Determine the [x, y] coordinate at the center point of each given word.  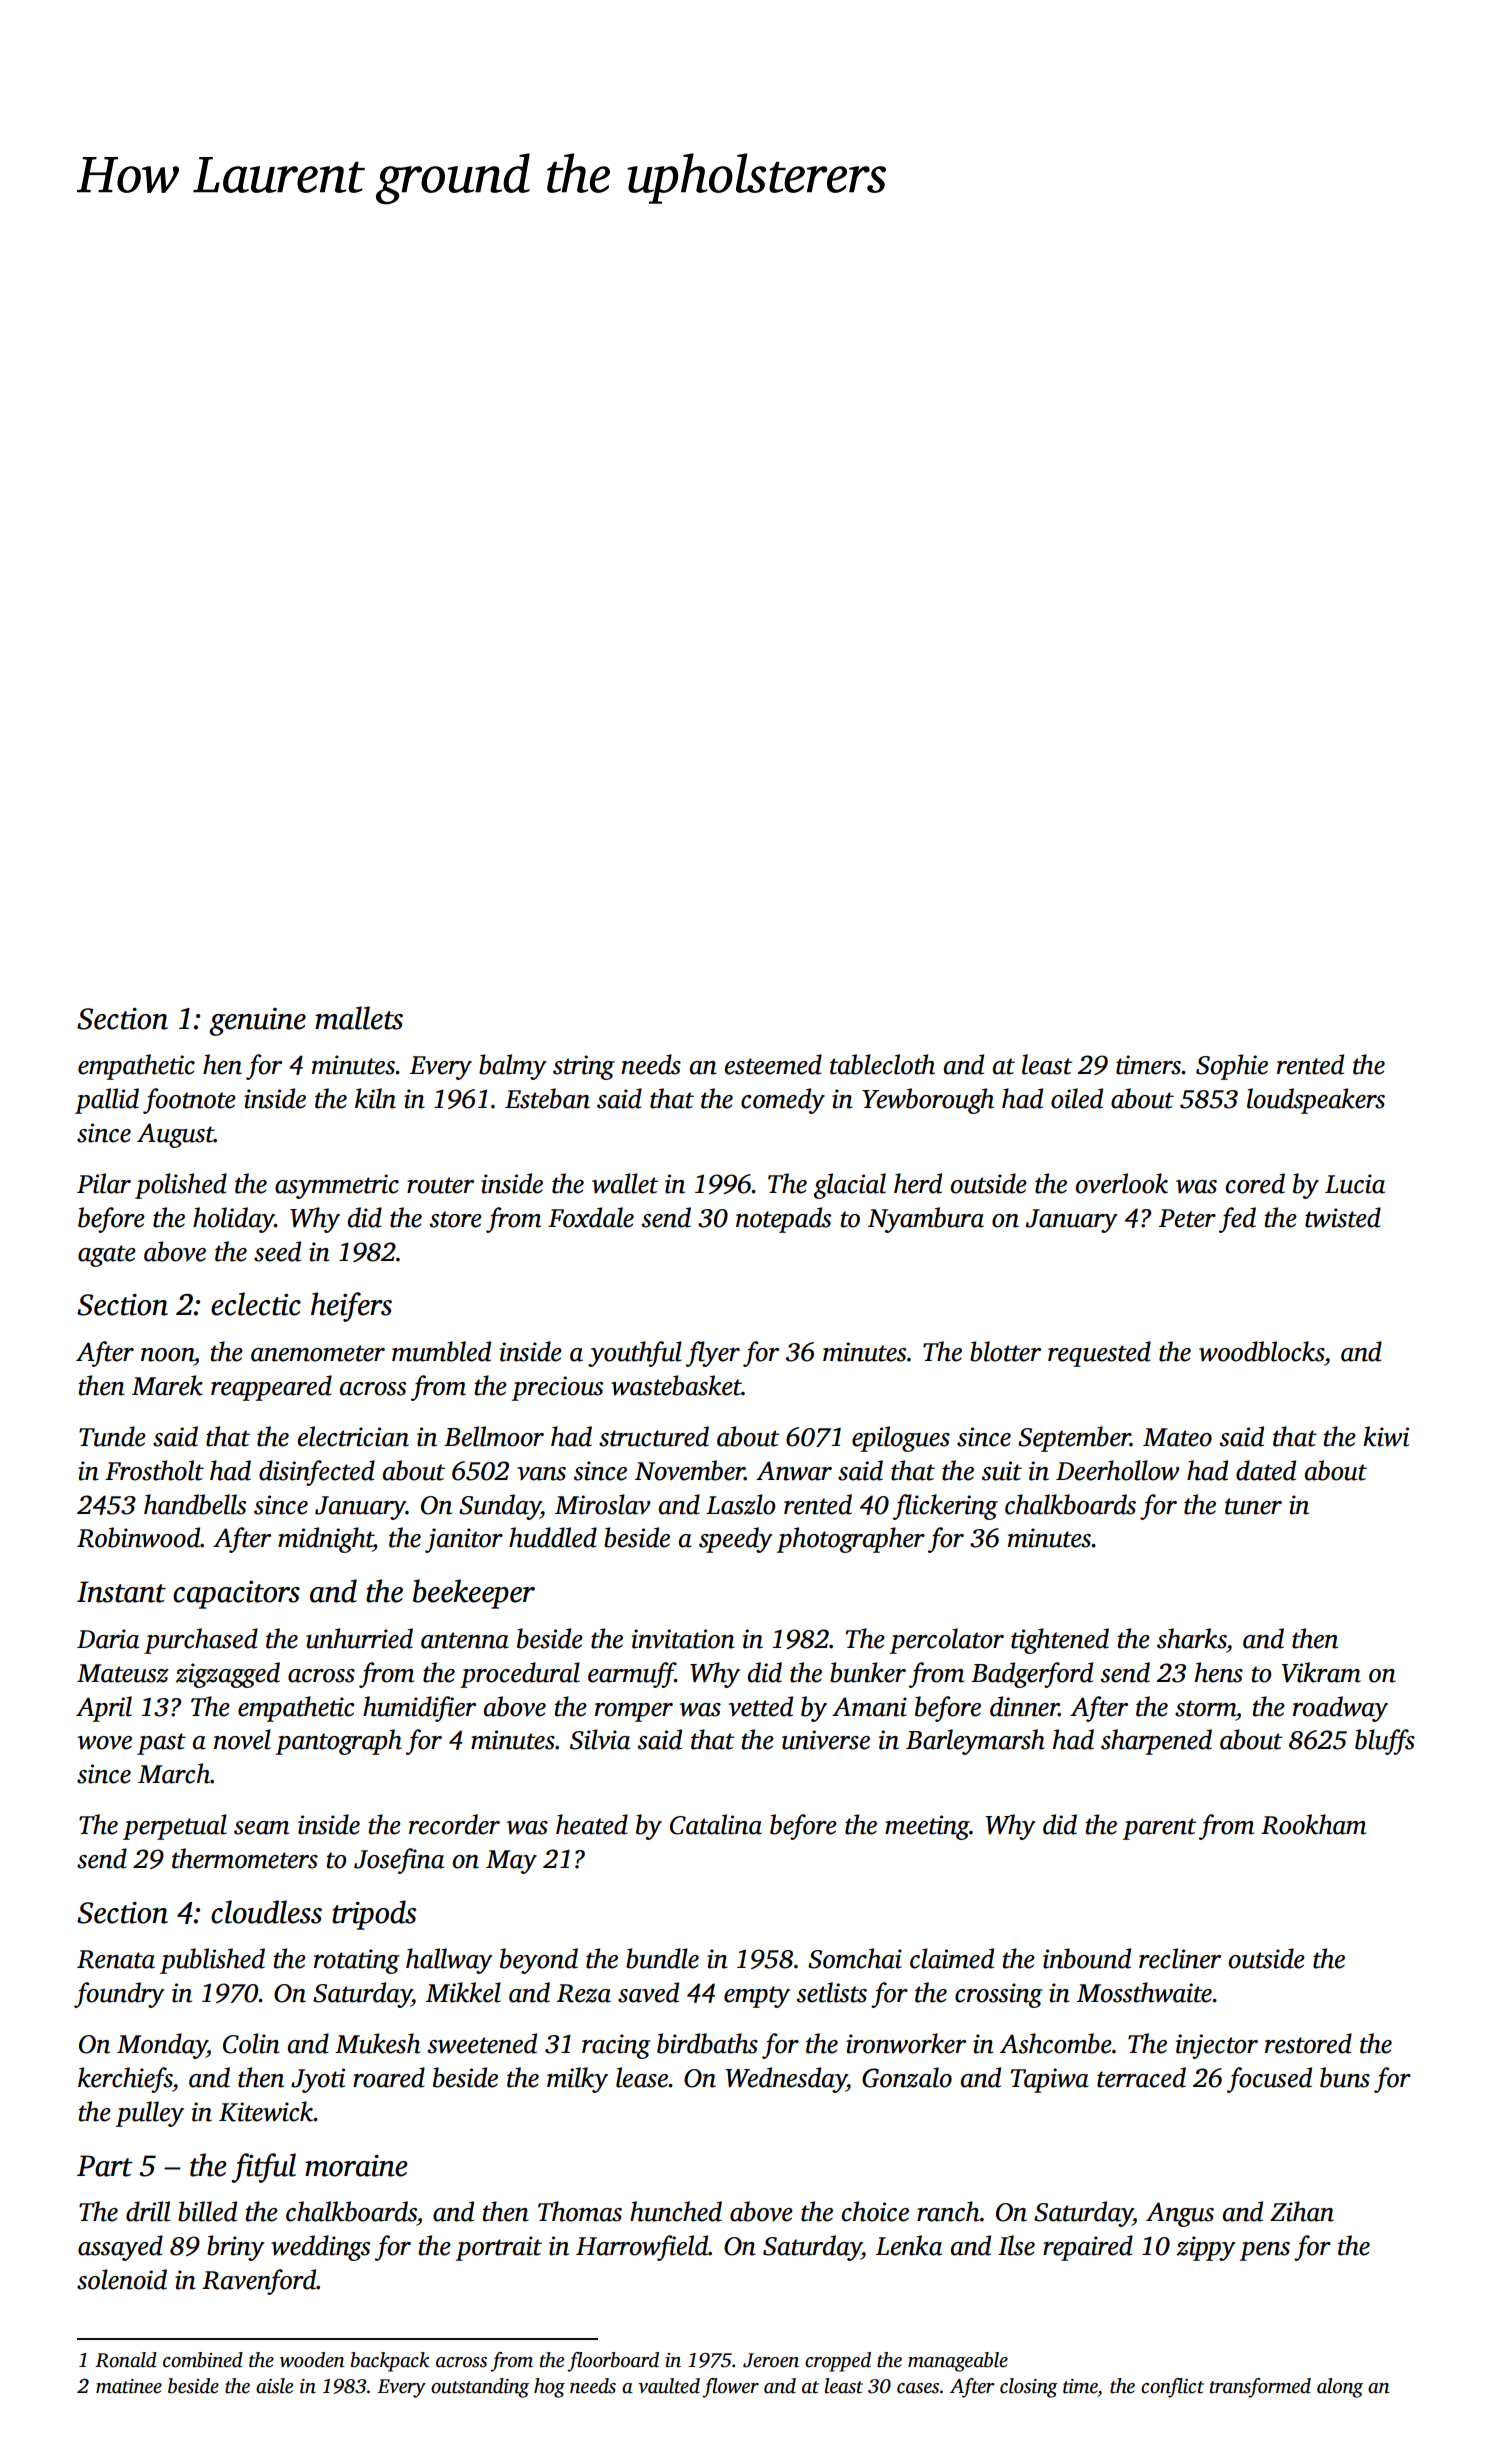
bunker [868, 1672]
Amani [869, 1707]
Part [105, 2166]
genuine [257, 1022]
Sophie [1232, 1067]
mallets [359, 1018]
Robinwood [139, 1537]
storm [1205, 1708]
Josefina [399, 1861]
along [1340, 2388]
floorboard [613, 2362]
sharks [1191, 1638]
